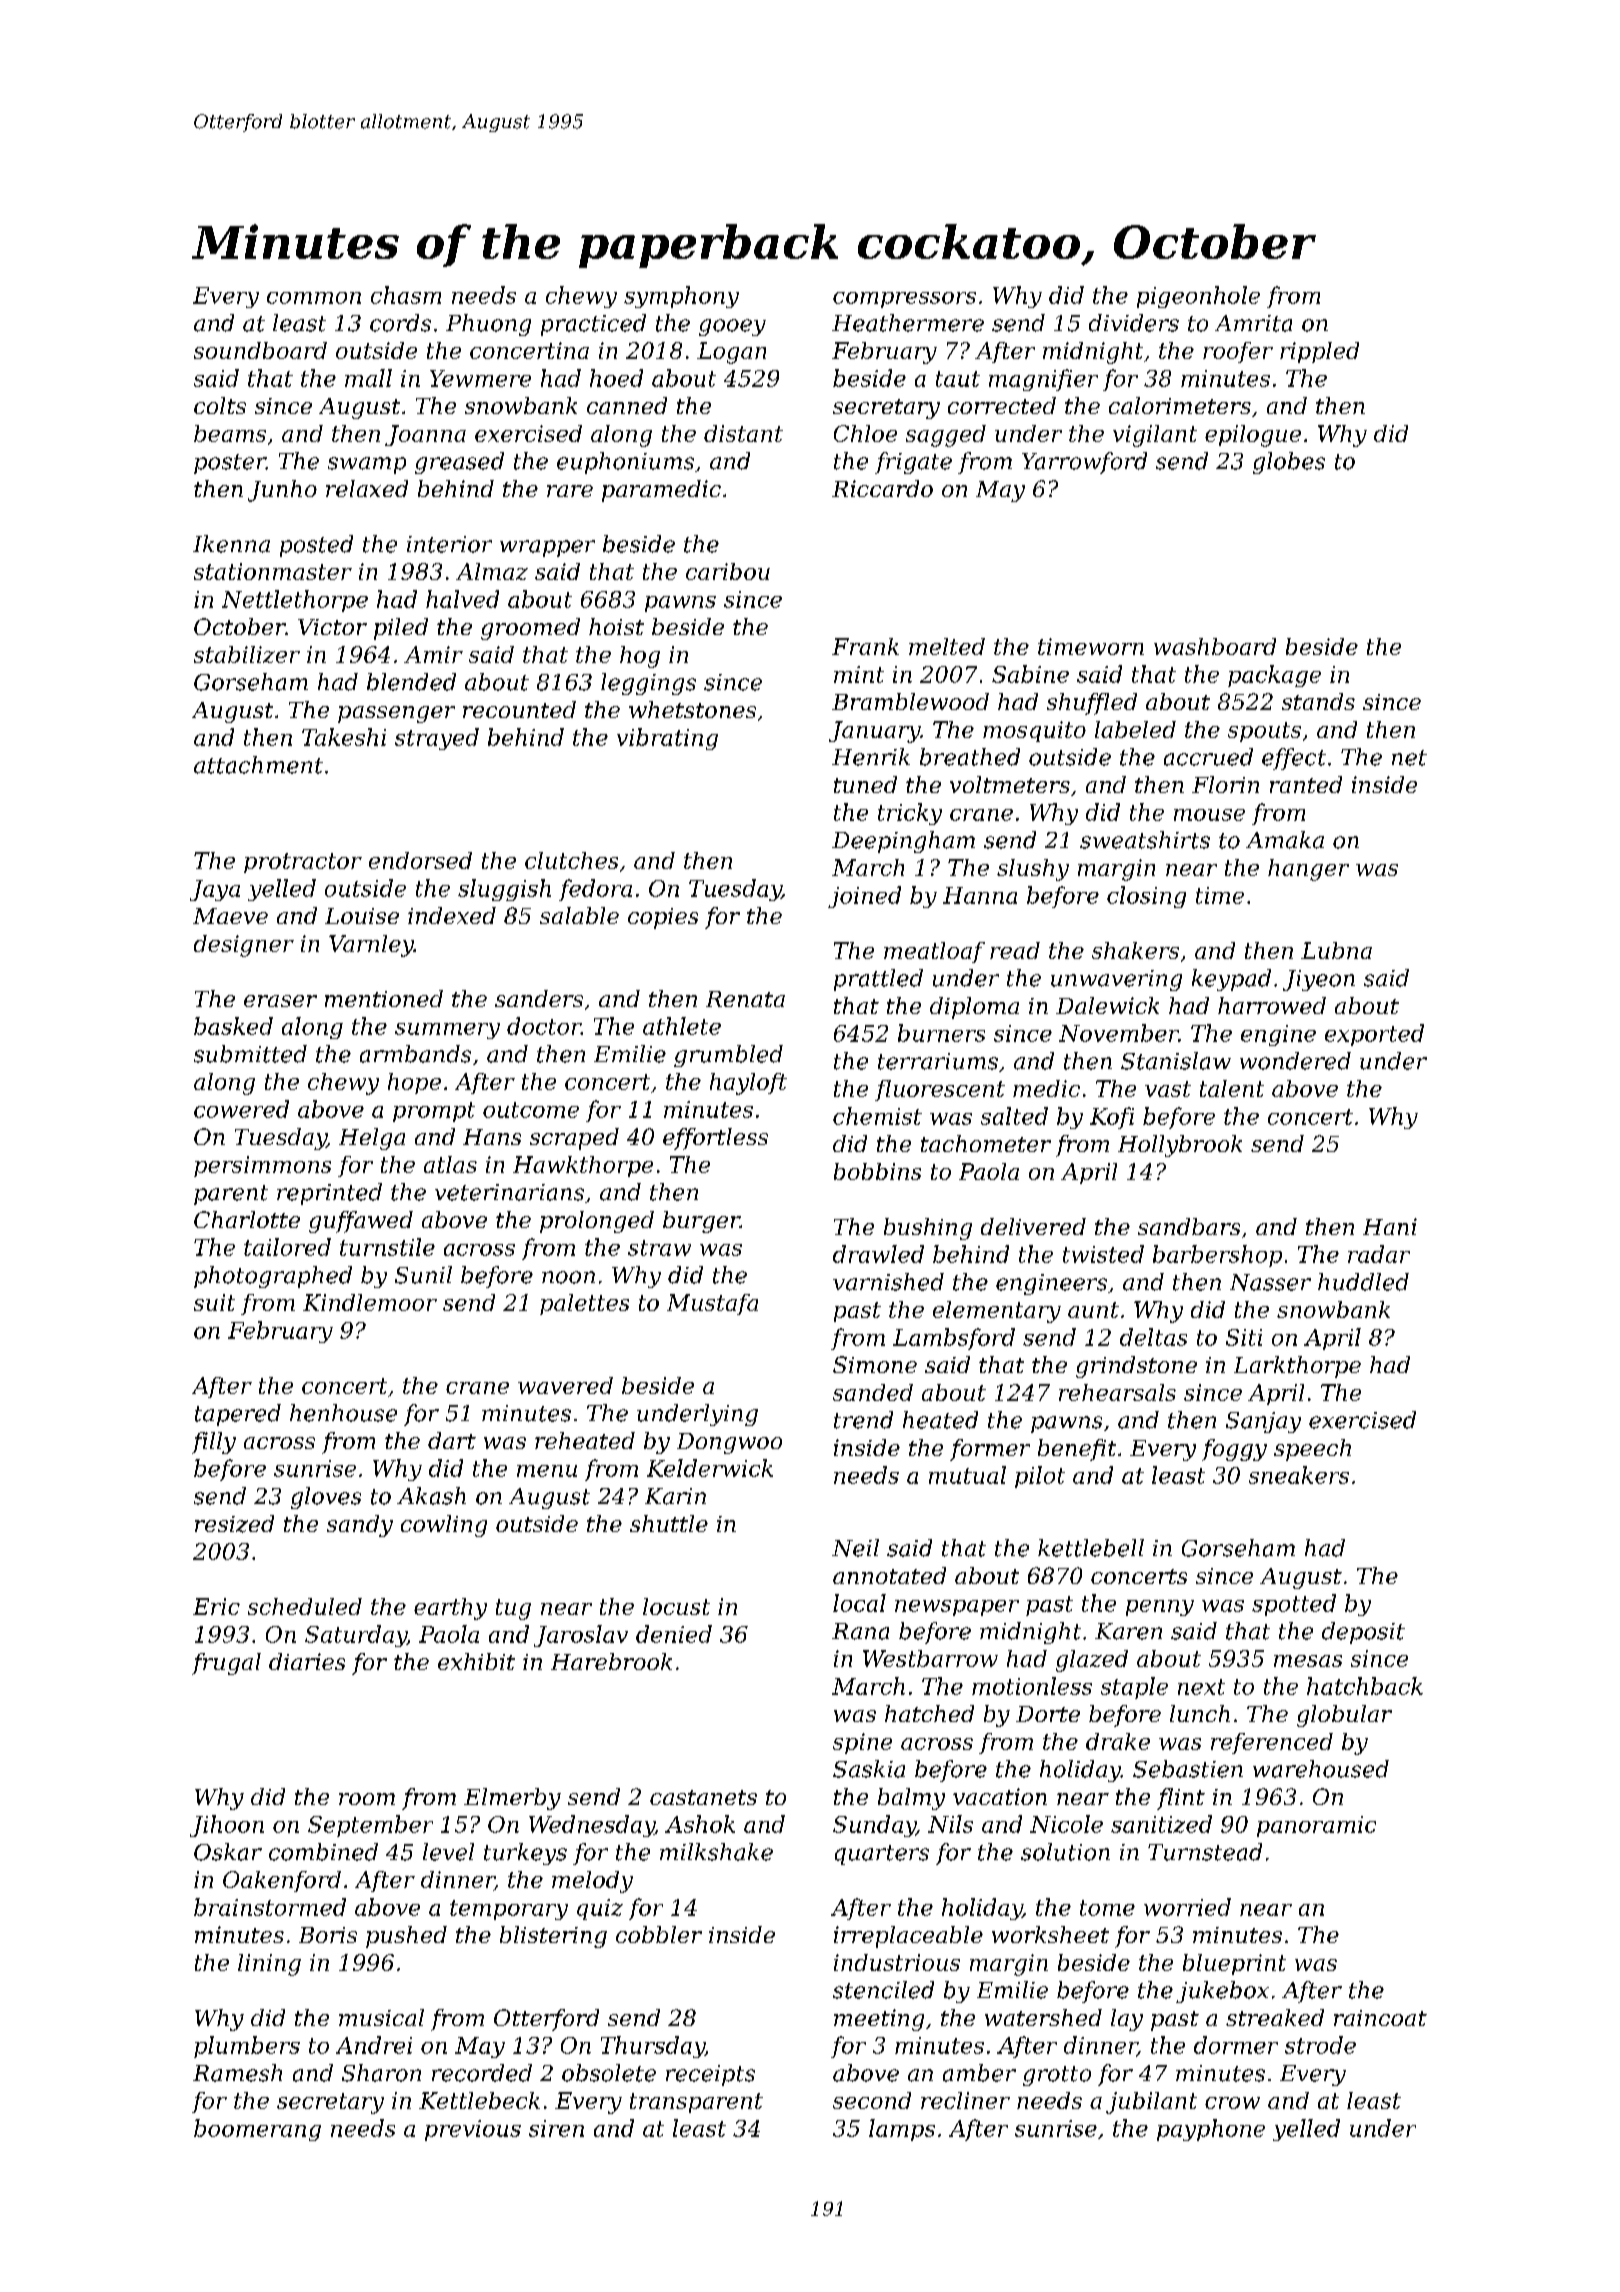 Image resolution: width=1620 pixels, height=2292 pixels. What do you see at coordinates (1160, 1608) in the screenshot?
I see `penny` at bounding box center [1160, 1608].
